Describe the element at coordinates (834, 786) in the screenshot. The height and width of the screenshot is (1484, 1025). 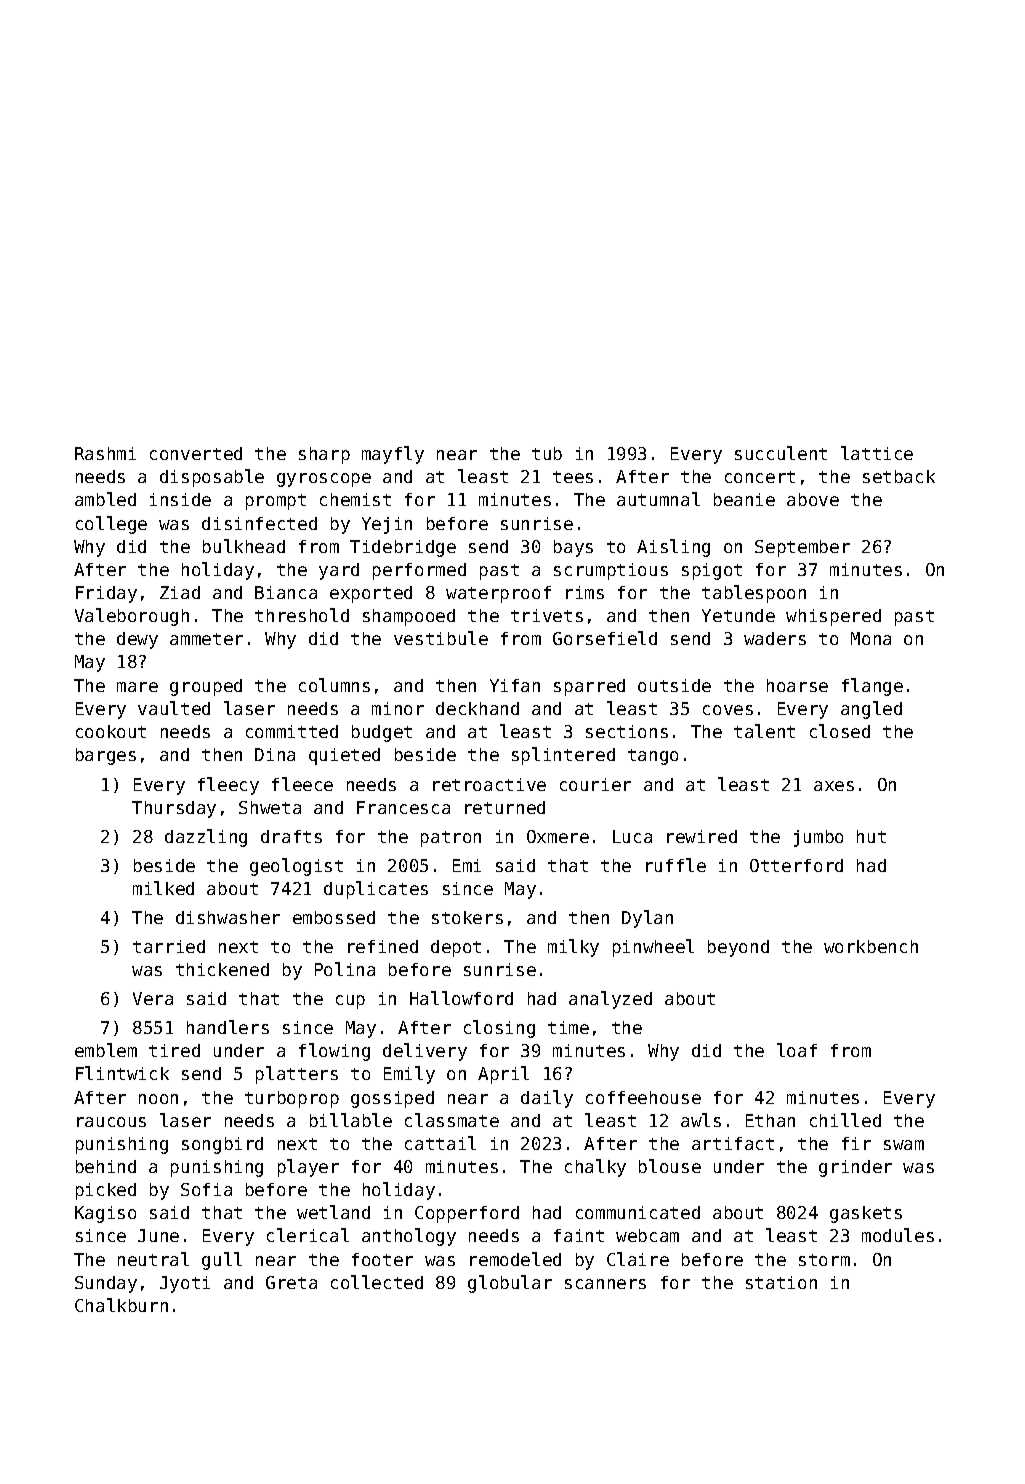
I see `axes` at that location.
